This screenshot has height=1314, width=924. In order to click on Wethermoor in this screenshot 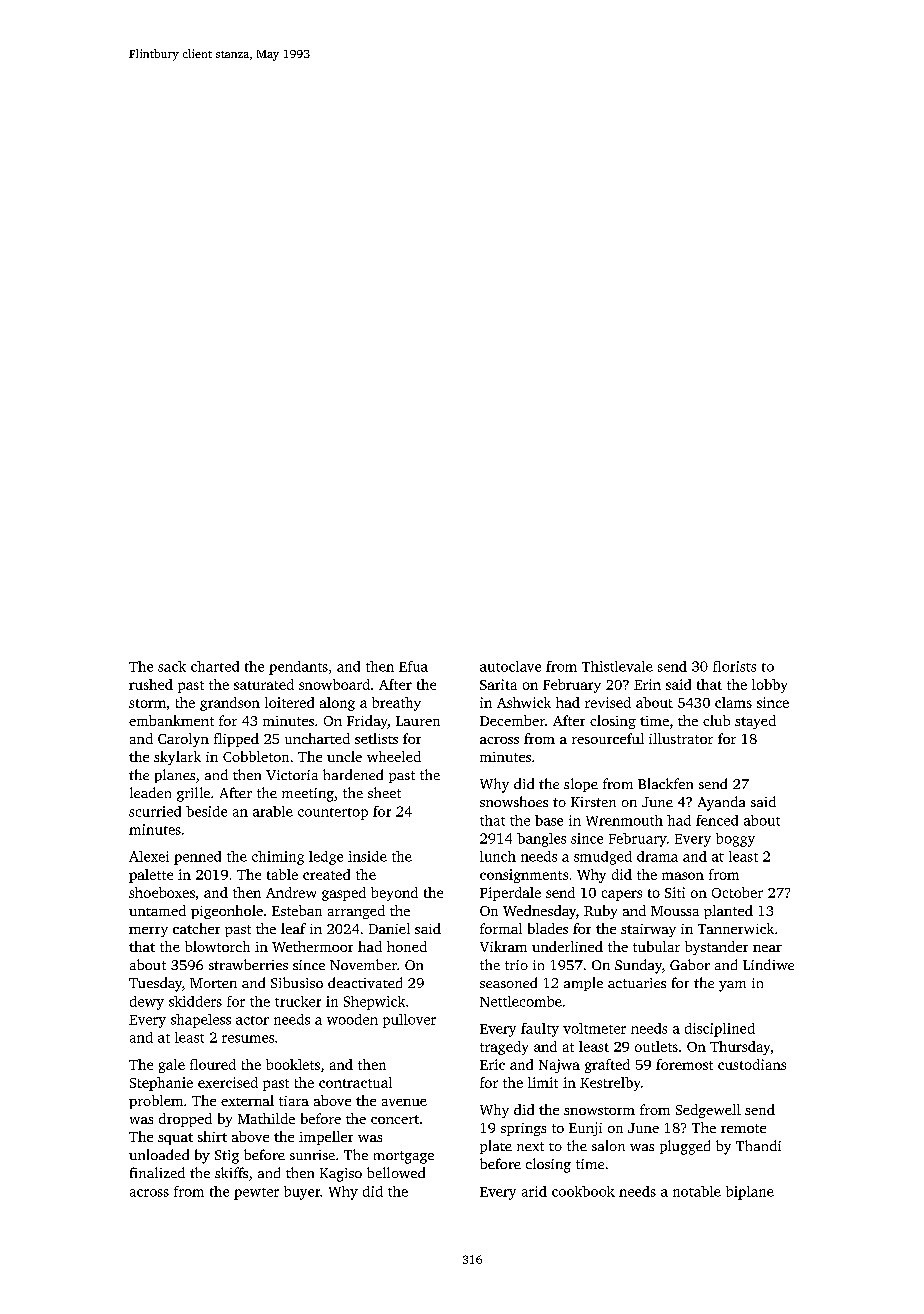, I will do `click(312, 946)`.
